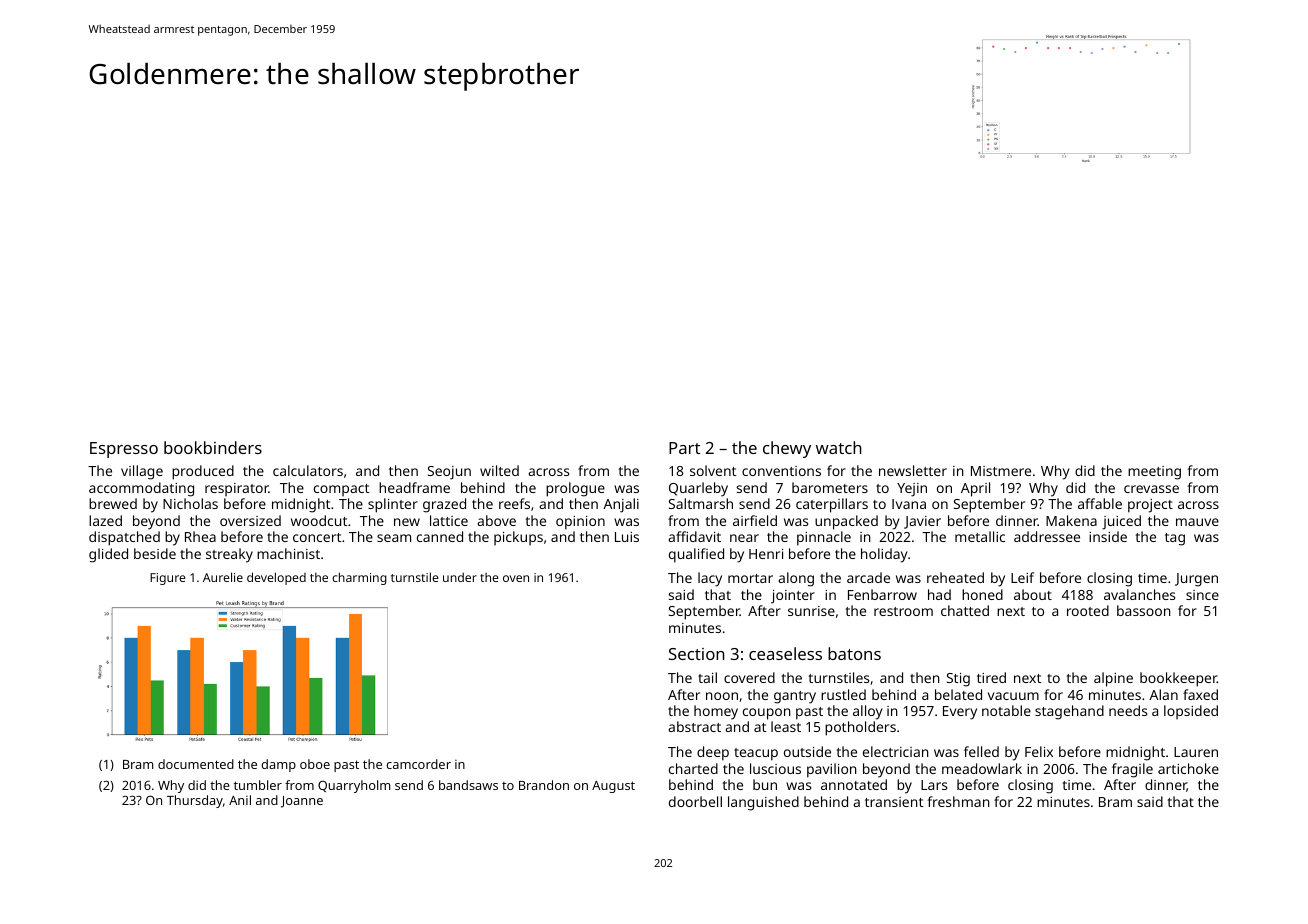 This screenshot has height=924, width=1308. What do you see at coordinates (113, 503) in the screenshot?
I see `brewed` at bounding box center [113, 503].
